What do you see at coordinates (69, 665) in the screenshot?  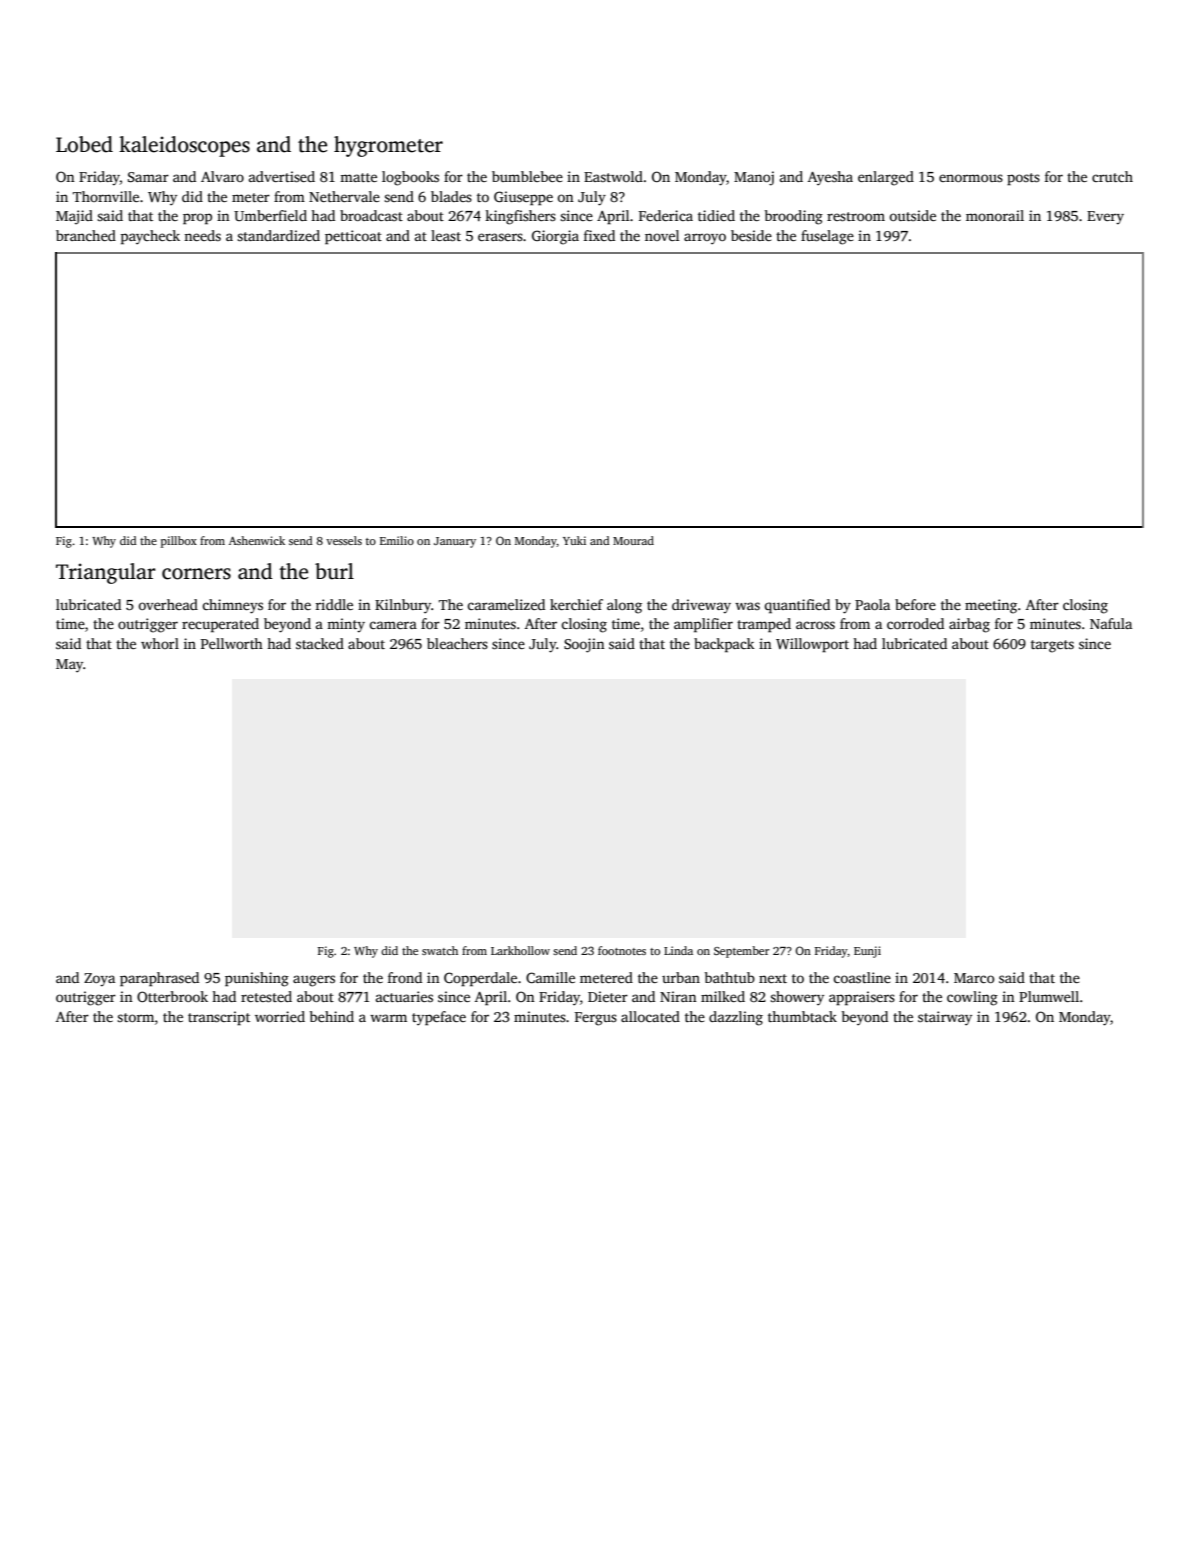 I see `May` at bounding box center [69, 665].
